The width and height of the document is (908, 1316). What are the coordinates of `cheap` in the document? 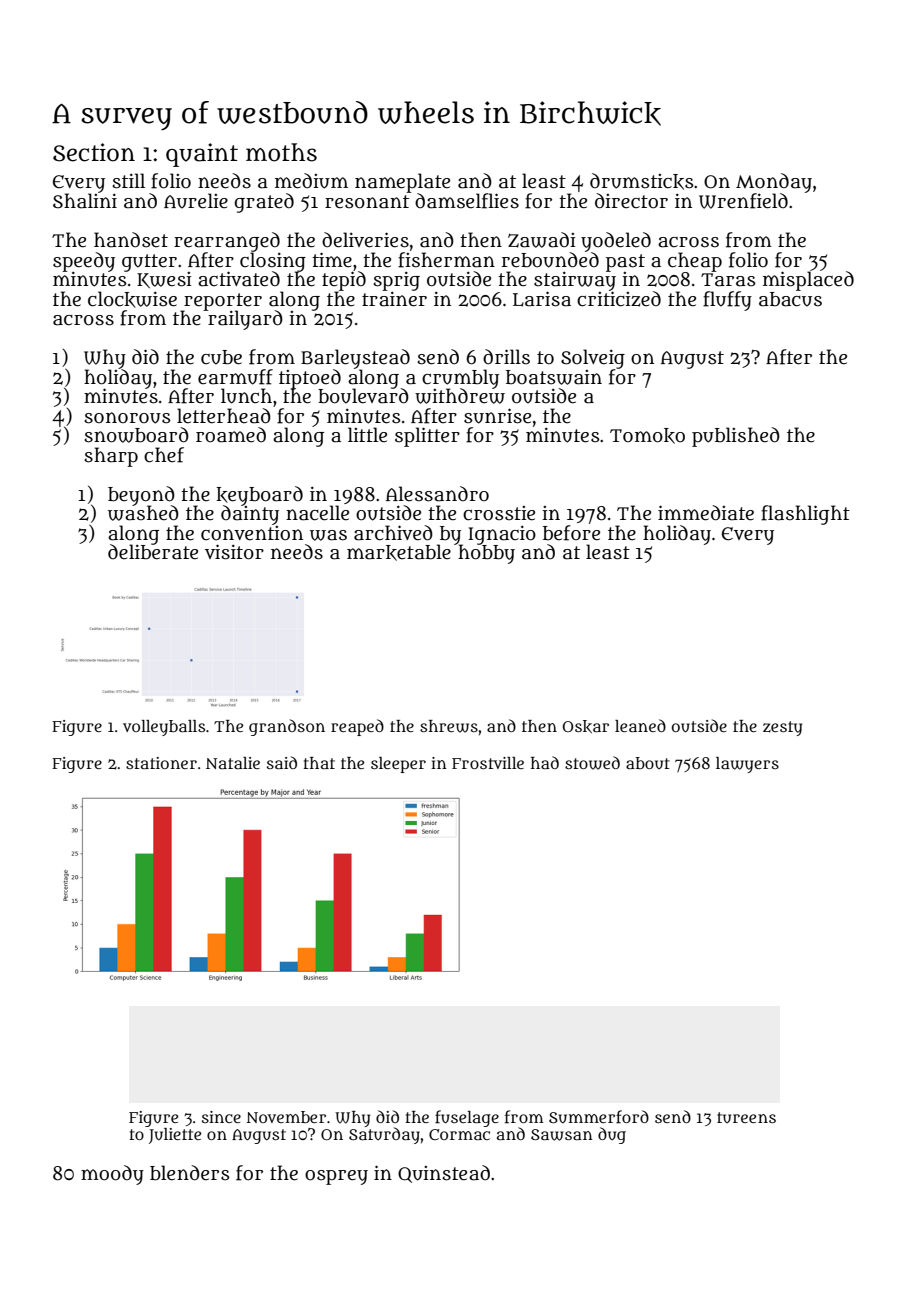 It's located at (695, 262).
